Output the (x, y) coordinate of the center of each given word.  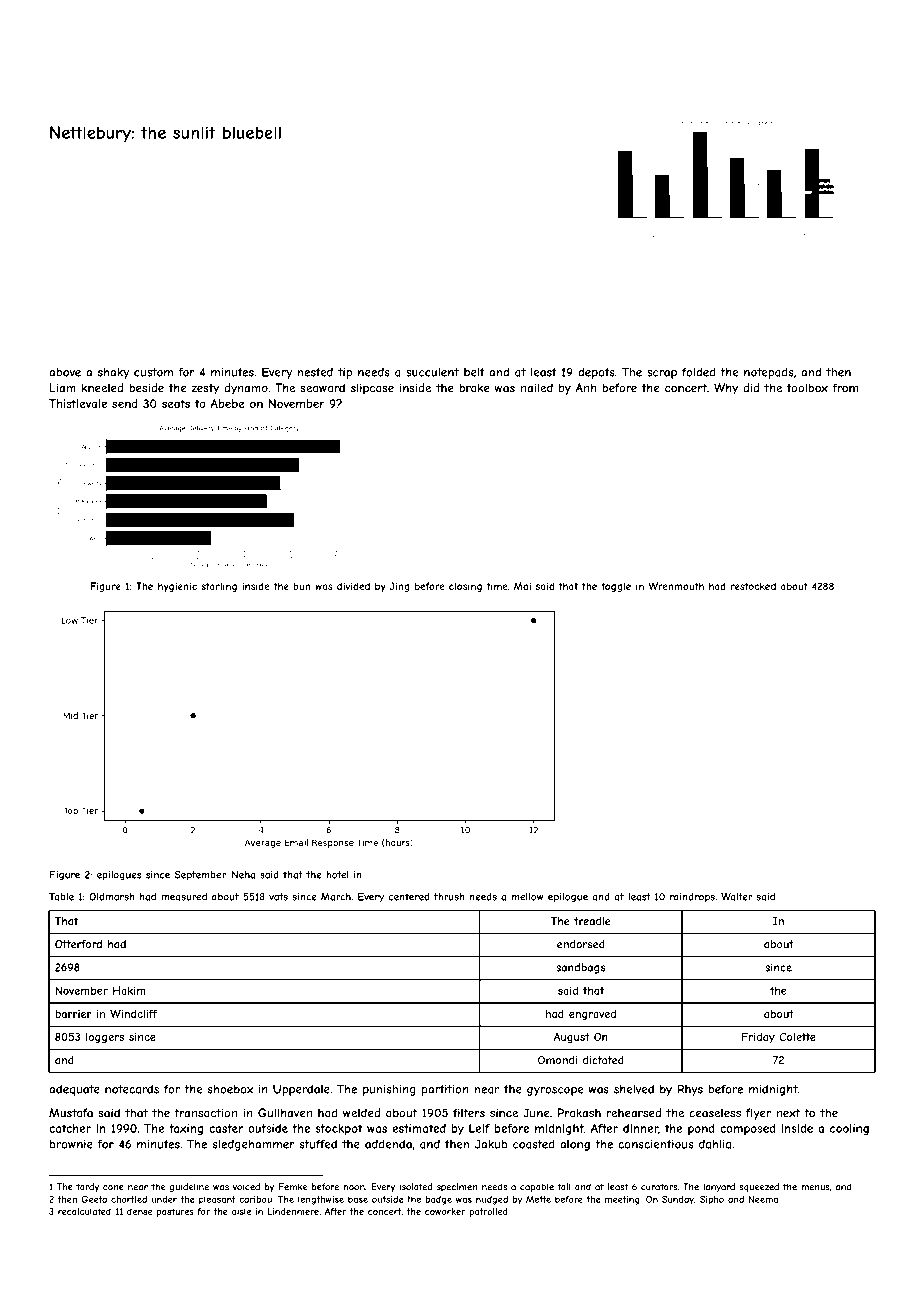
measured (184, 897)
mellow (527, 897)
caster (226, 1128)
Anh (585, 387)
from (845, 388)
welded (361, 1113)
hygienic (177, 587)
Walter (736, 897)
